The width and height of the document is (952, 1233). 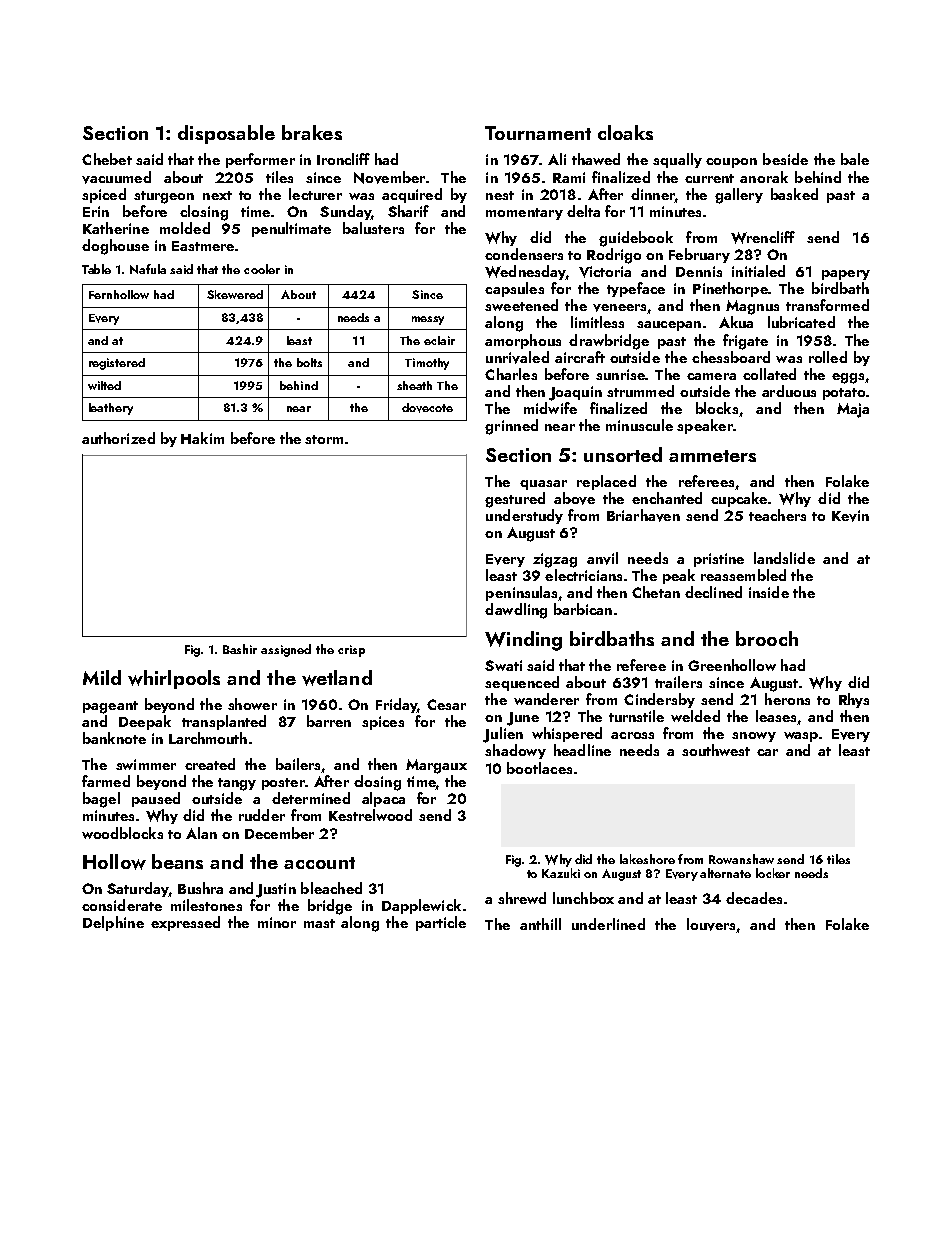 What do you see at coordinates (555, 560) in the document?
I see `zigzag` at bounding box center [555, 560].
